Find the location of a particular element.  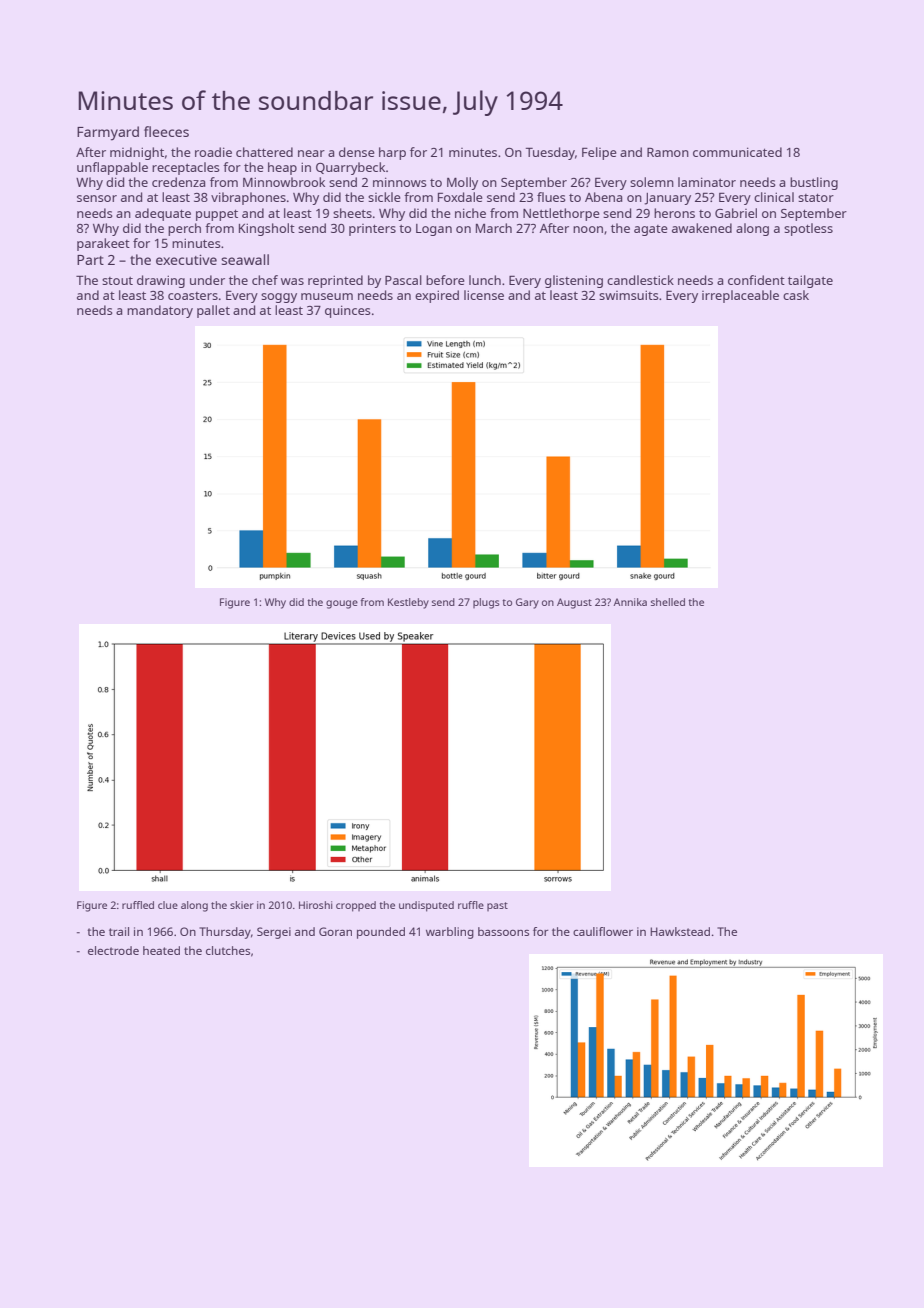

tailgate is located at coordinates (810, 281).
